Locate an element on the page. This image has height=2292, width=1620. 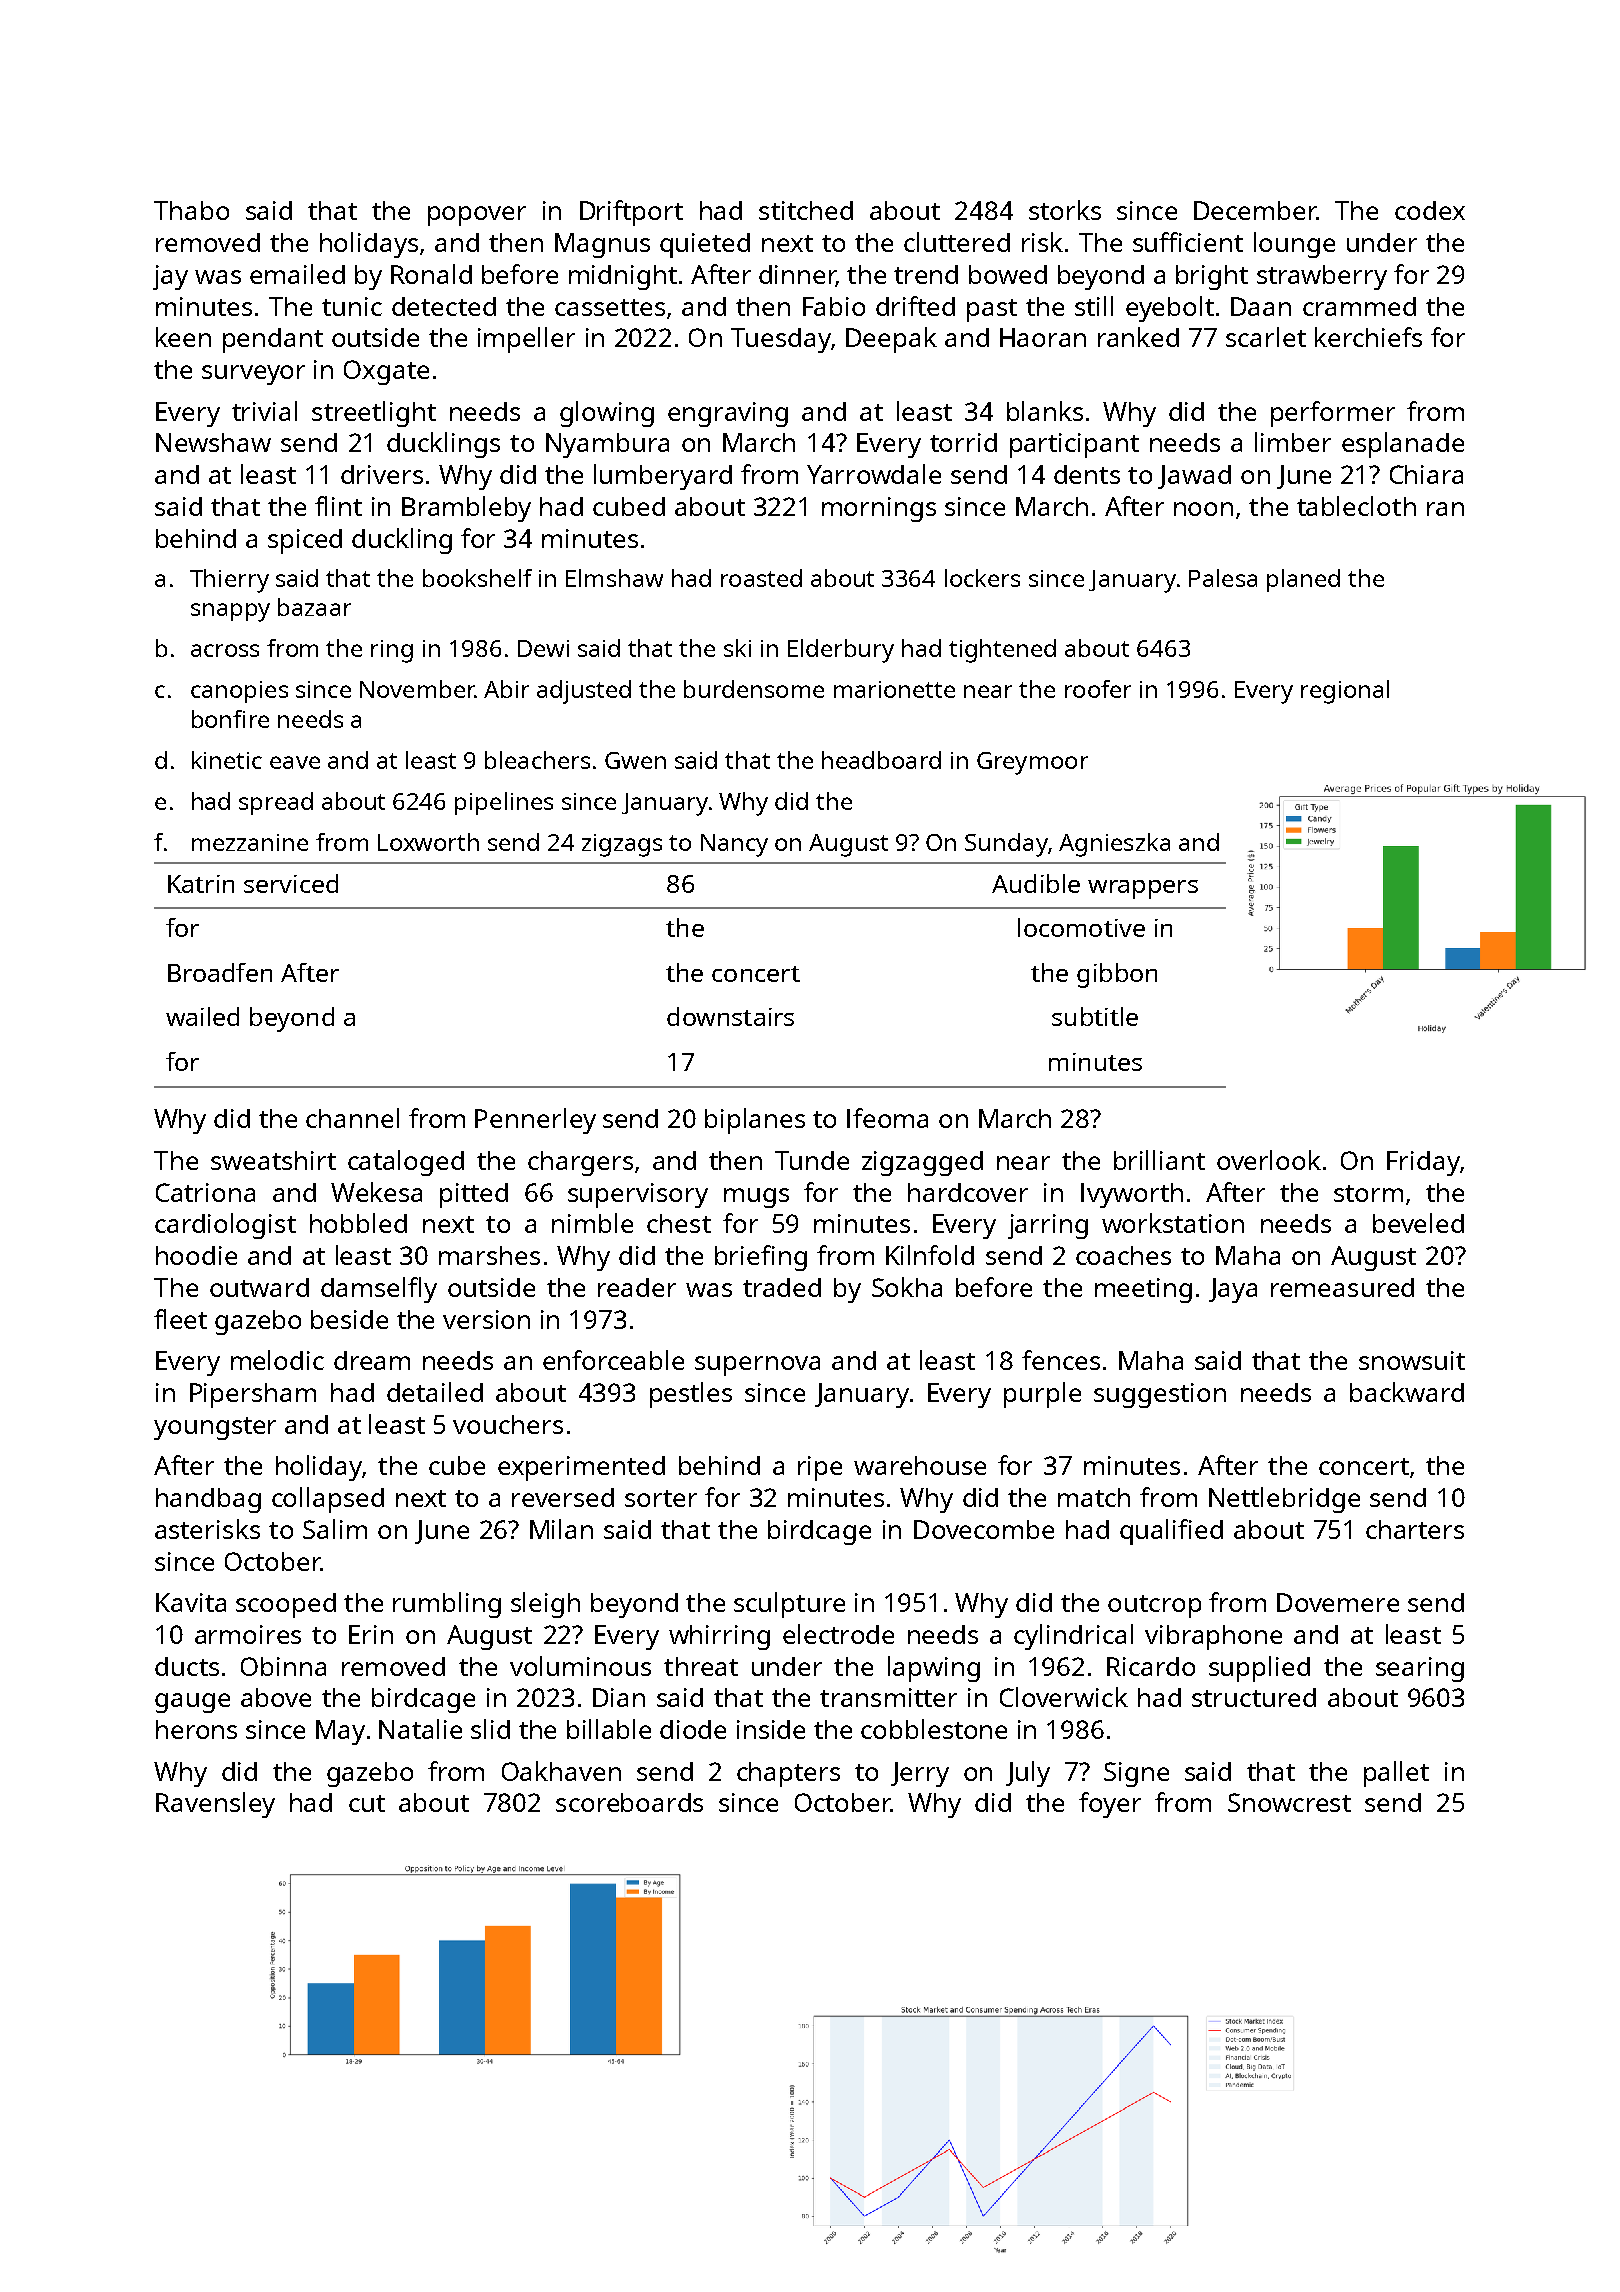
enforceable is located at coordinates (613, 1360).
